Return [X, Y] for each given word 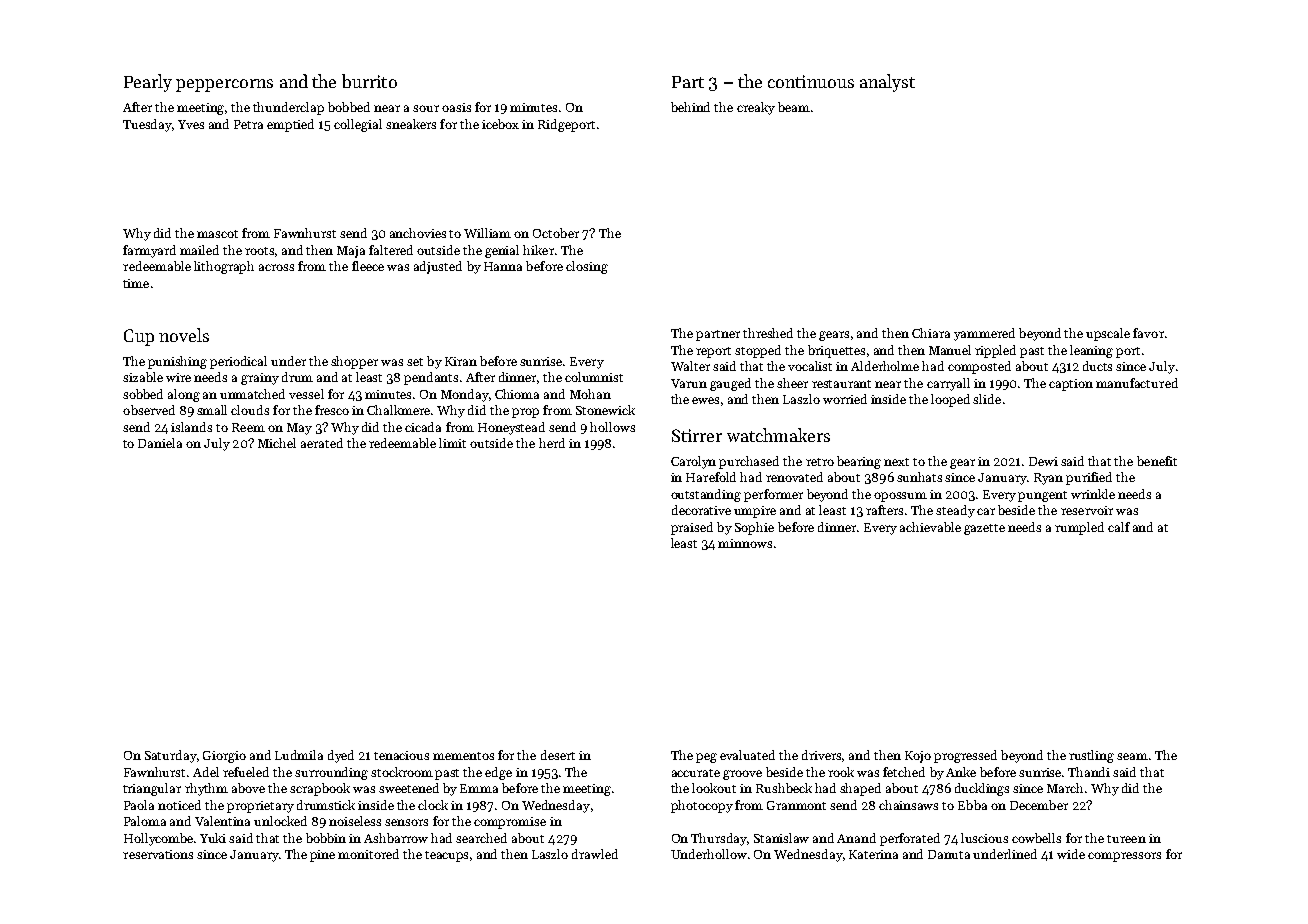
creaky [756, 108]
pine [322, 856]
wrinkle [1093, 494]
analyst [887, 83]
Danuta [949, 854]
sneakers [411, 124]
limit [452, 443]
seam [1132, 756]
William [487, 233]
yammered [984, 334]
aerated [322, 443]
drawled [595, 854]
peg [706, 758]
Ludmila [299, 755]
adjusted [438, 267]
